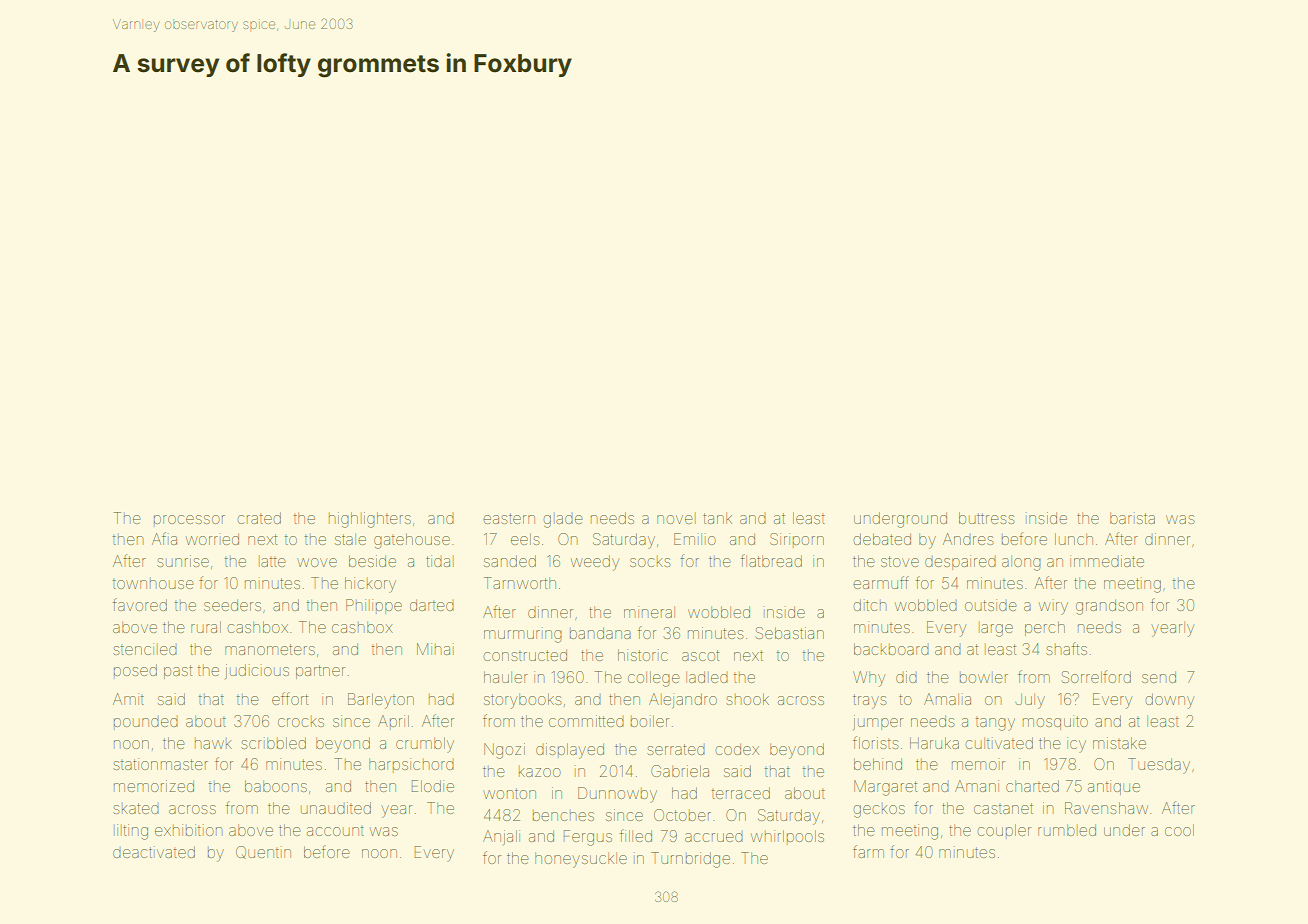 The image size is (1308, 924). I want to click on storybooks, so click(522, 701).
